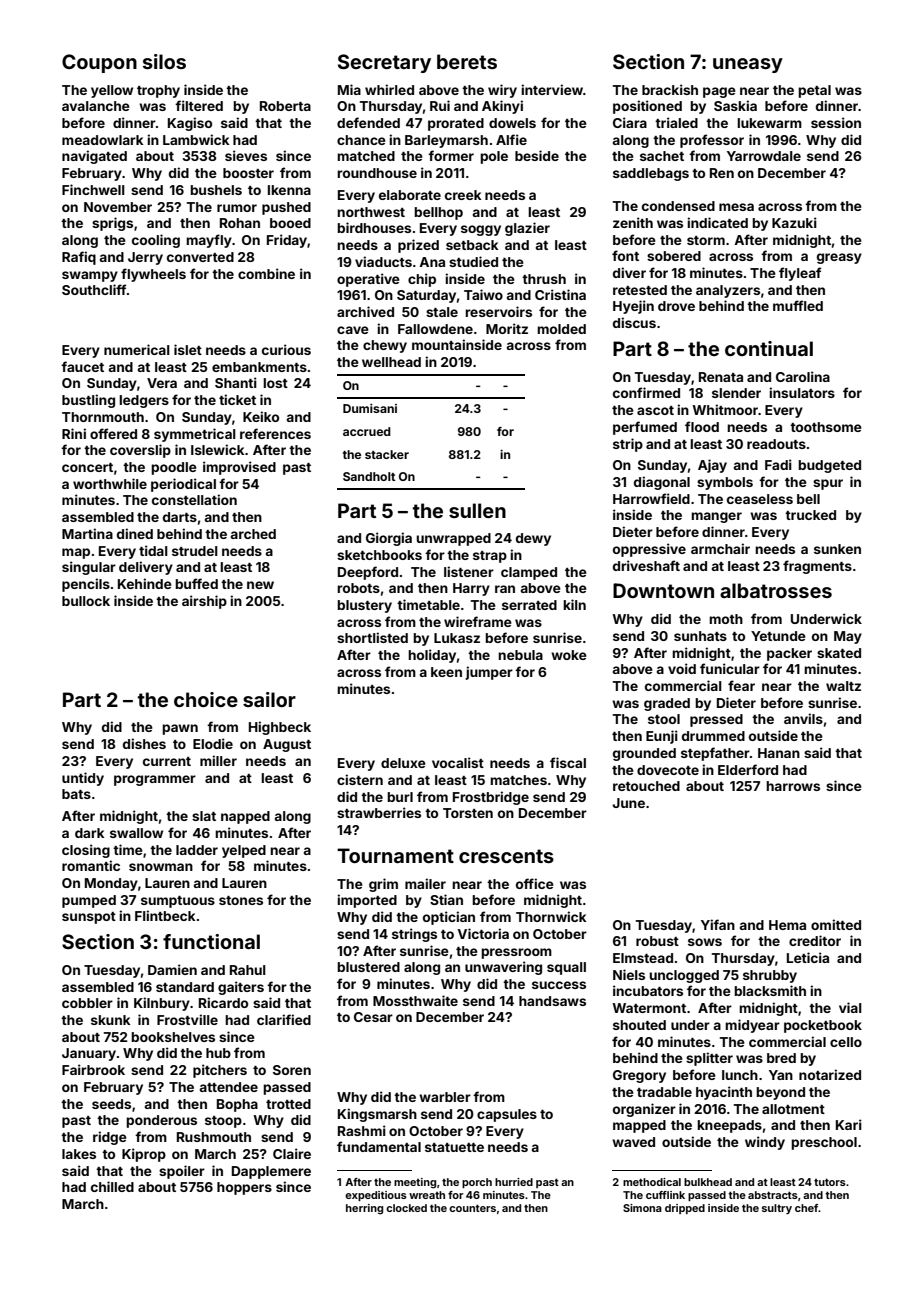 Image resolution: width=924 pixels, height=1308 pixels. I want to click on pressroom, so click(516, 953).
